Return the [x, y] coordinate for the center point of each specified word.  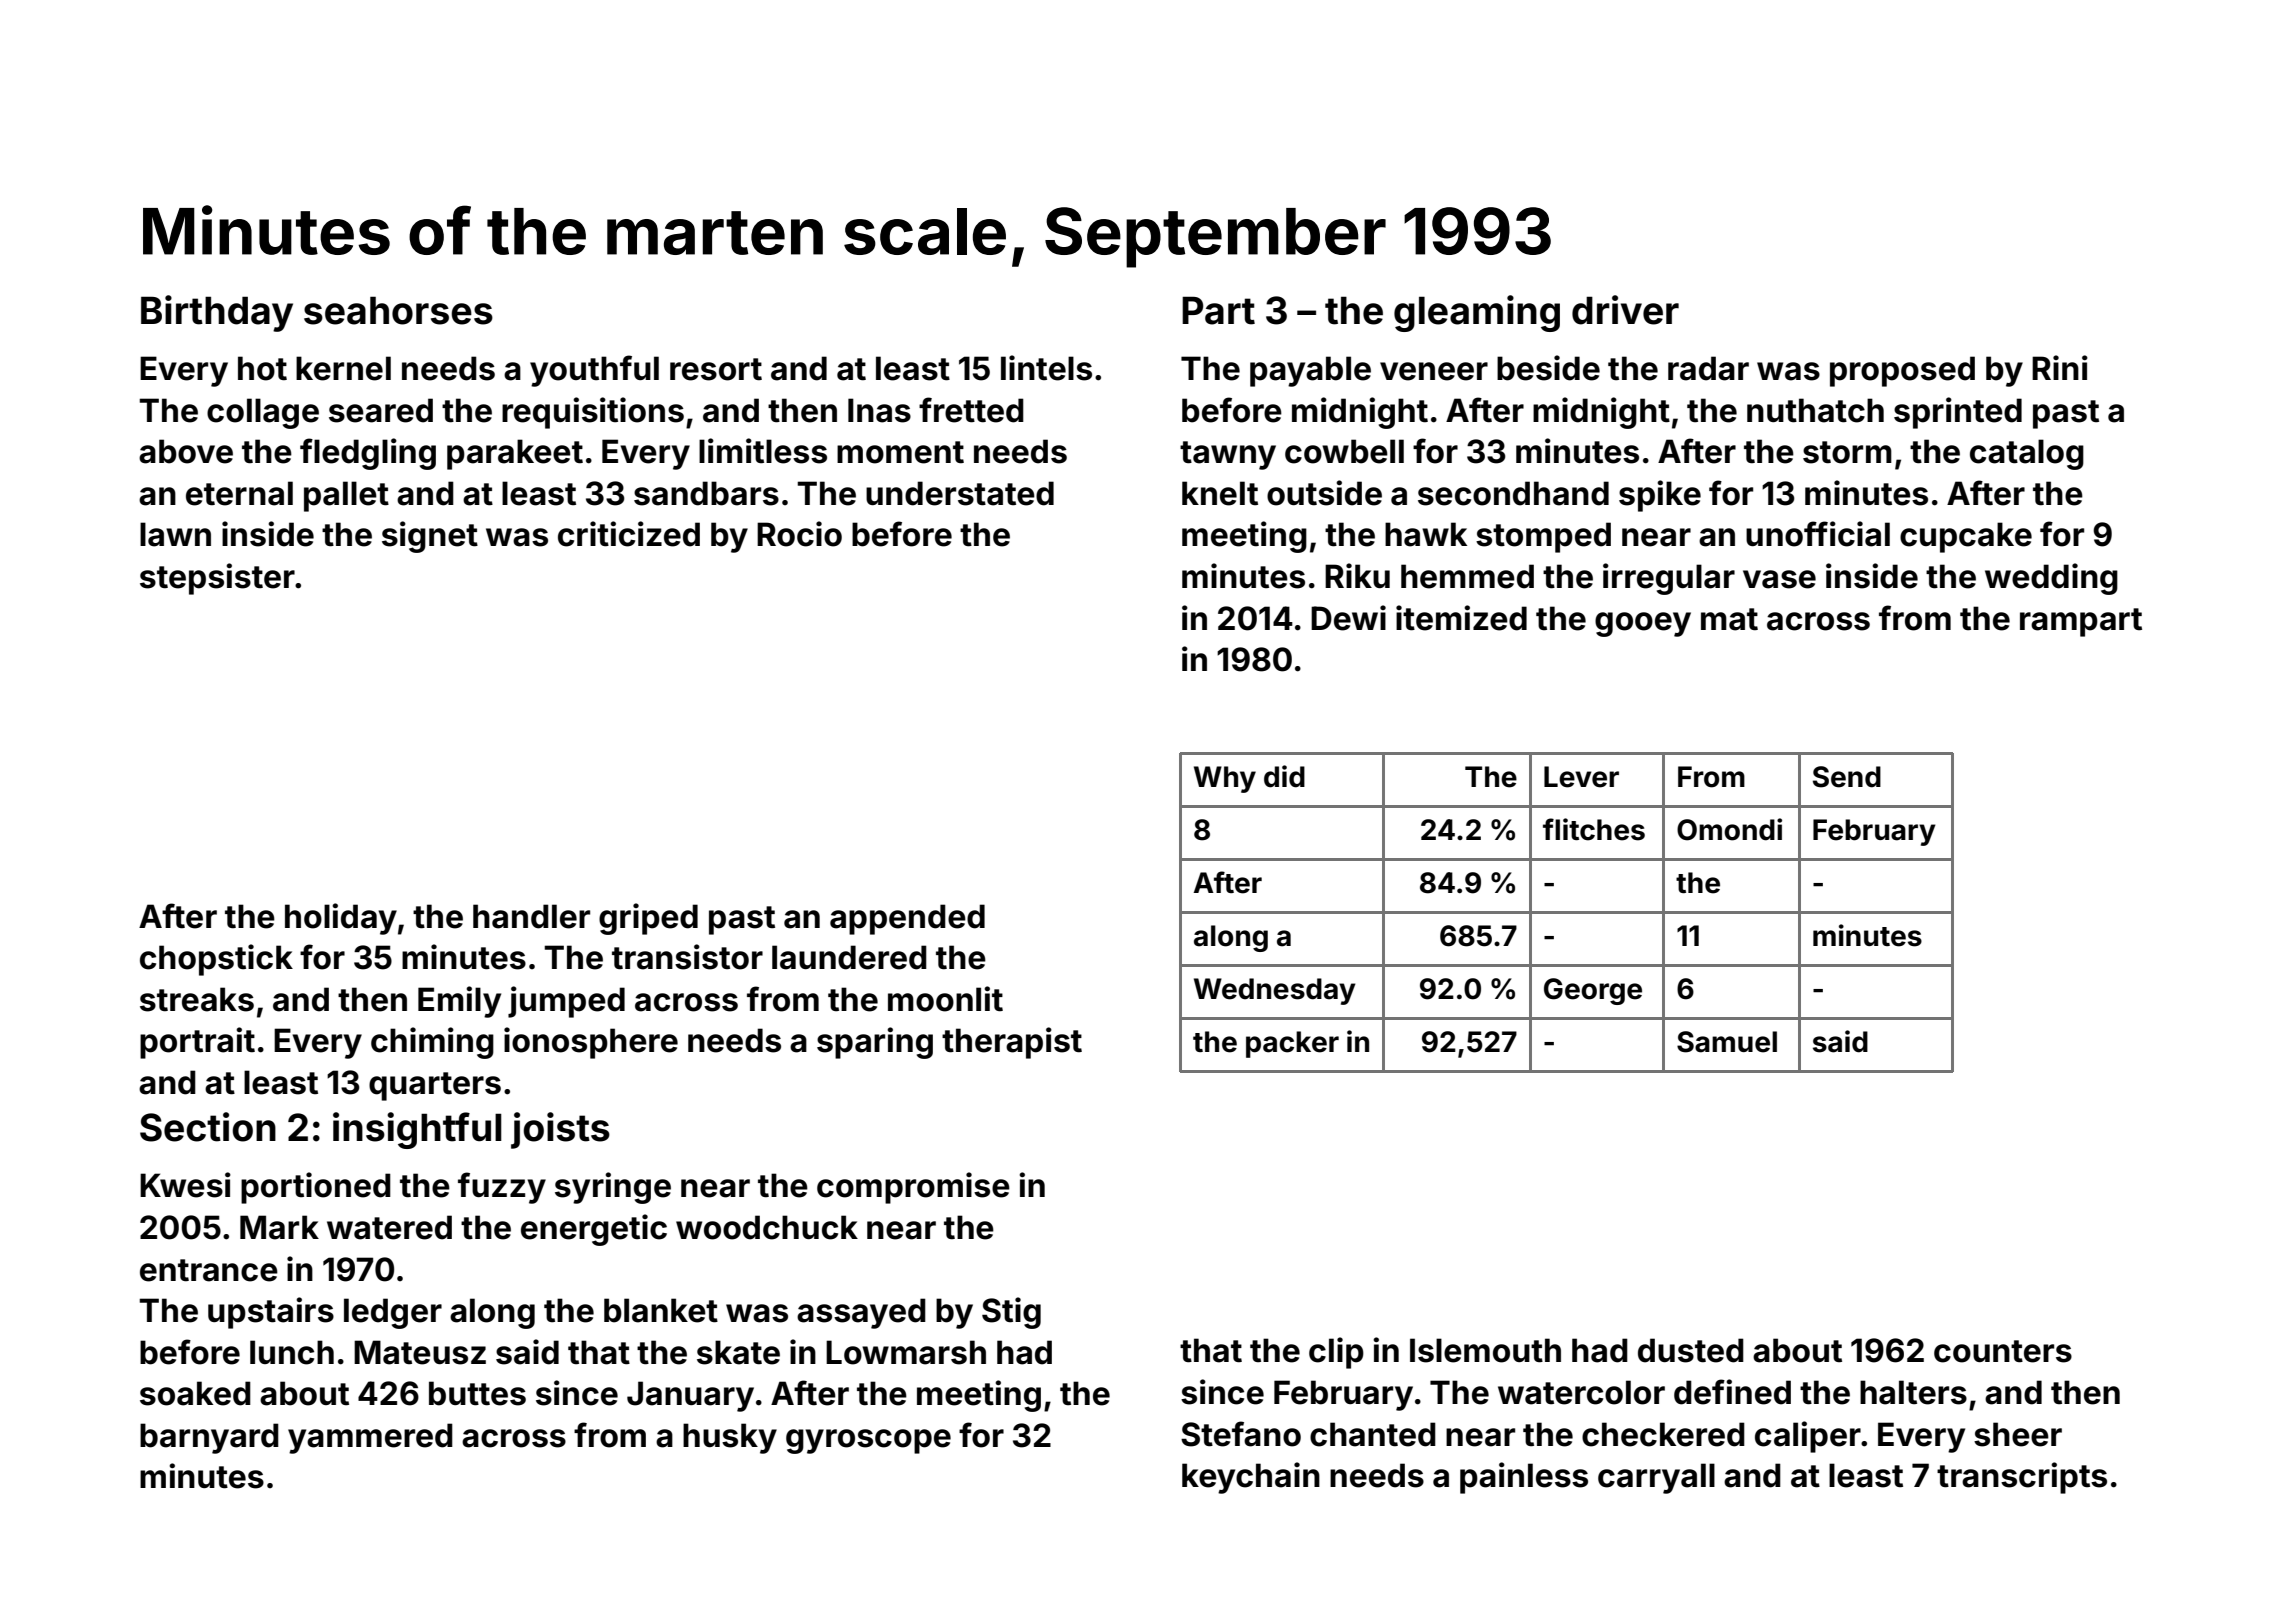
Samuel [1727, 1042]
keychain [1251, 1478]
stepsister [217, 579]
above [186, 451]
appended [907, 919]
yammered [370, 1438]
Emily [459, 1002]
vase [1779, 579]
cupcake [1966, 537]
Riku [1357, 575]
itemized [1461, 618]
